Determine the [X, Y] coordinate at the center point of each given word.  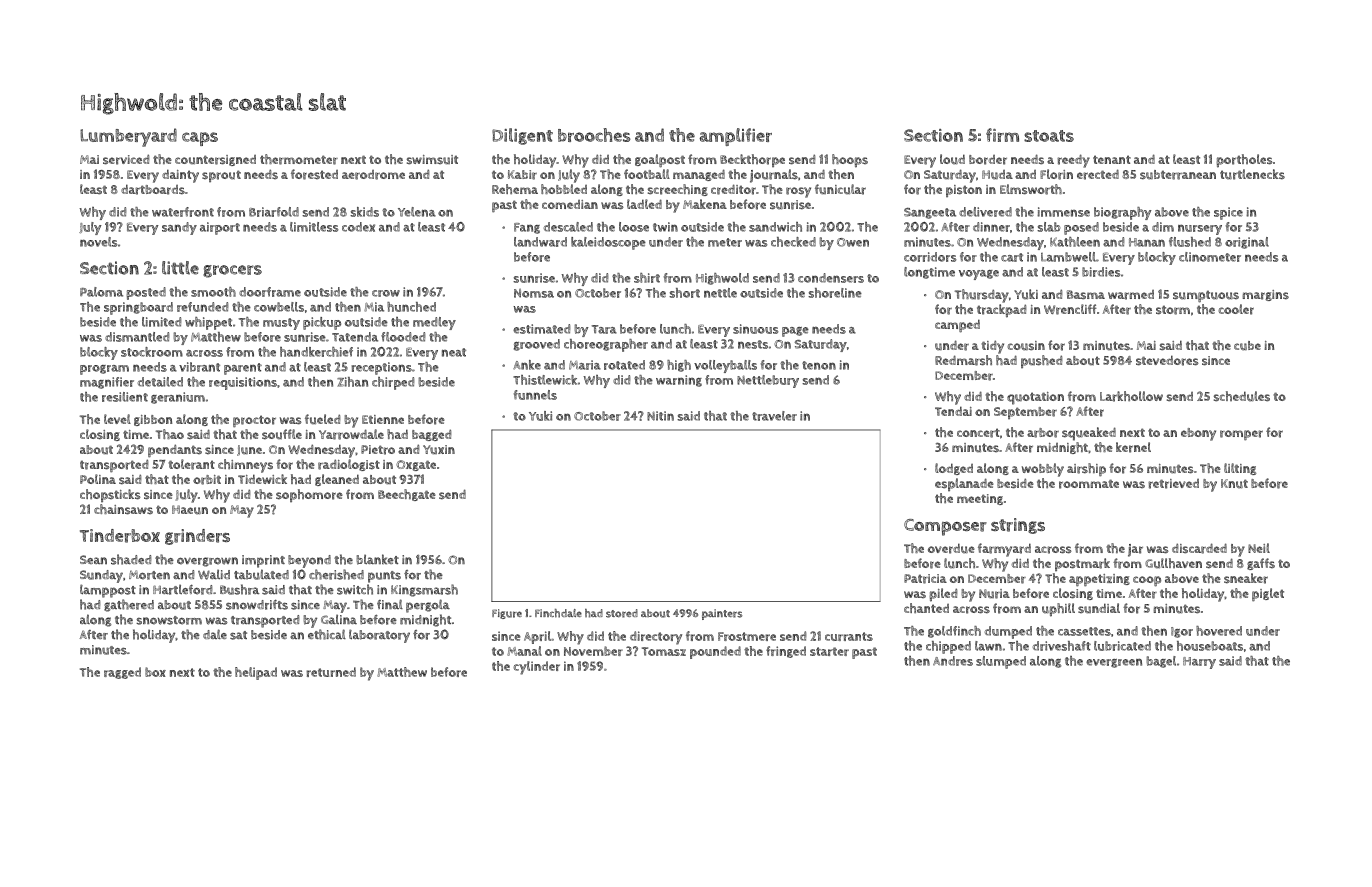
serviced [126, 159]
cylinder [536, 668]
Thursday [982, 296]
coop [1147, 581]
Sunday [101, 576]
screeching [678, 190]
